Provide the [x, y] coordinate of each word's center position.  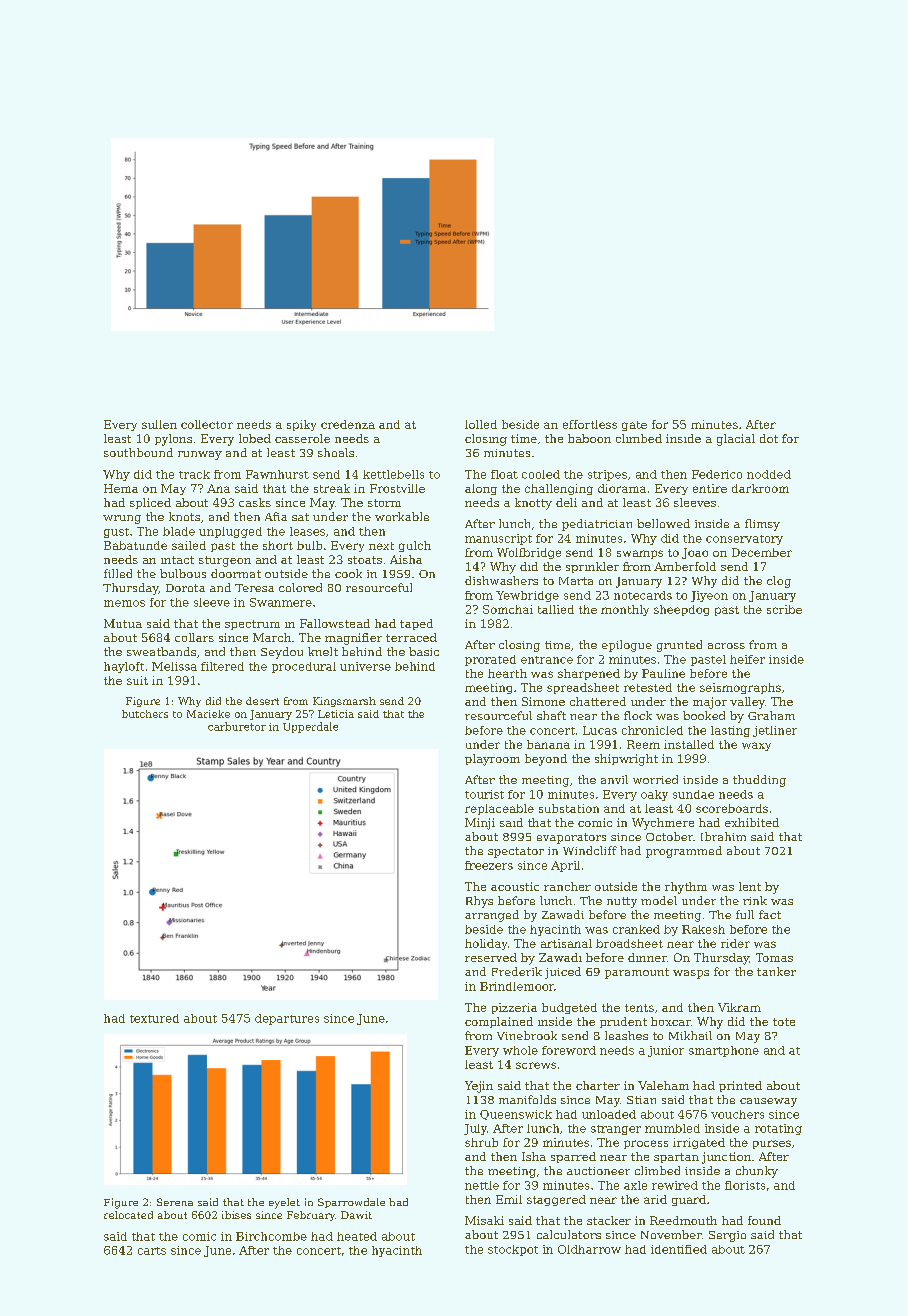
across [726, 646]
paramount [637, 973]
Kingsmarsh [344, 702]
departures [287, 1019]
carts [152, 1251]
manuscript [498, 539]
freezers [489, 865]
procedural [304, 667]
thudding [759, 781]
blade [179, 531]
